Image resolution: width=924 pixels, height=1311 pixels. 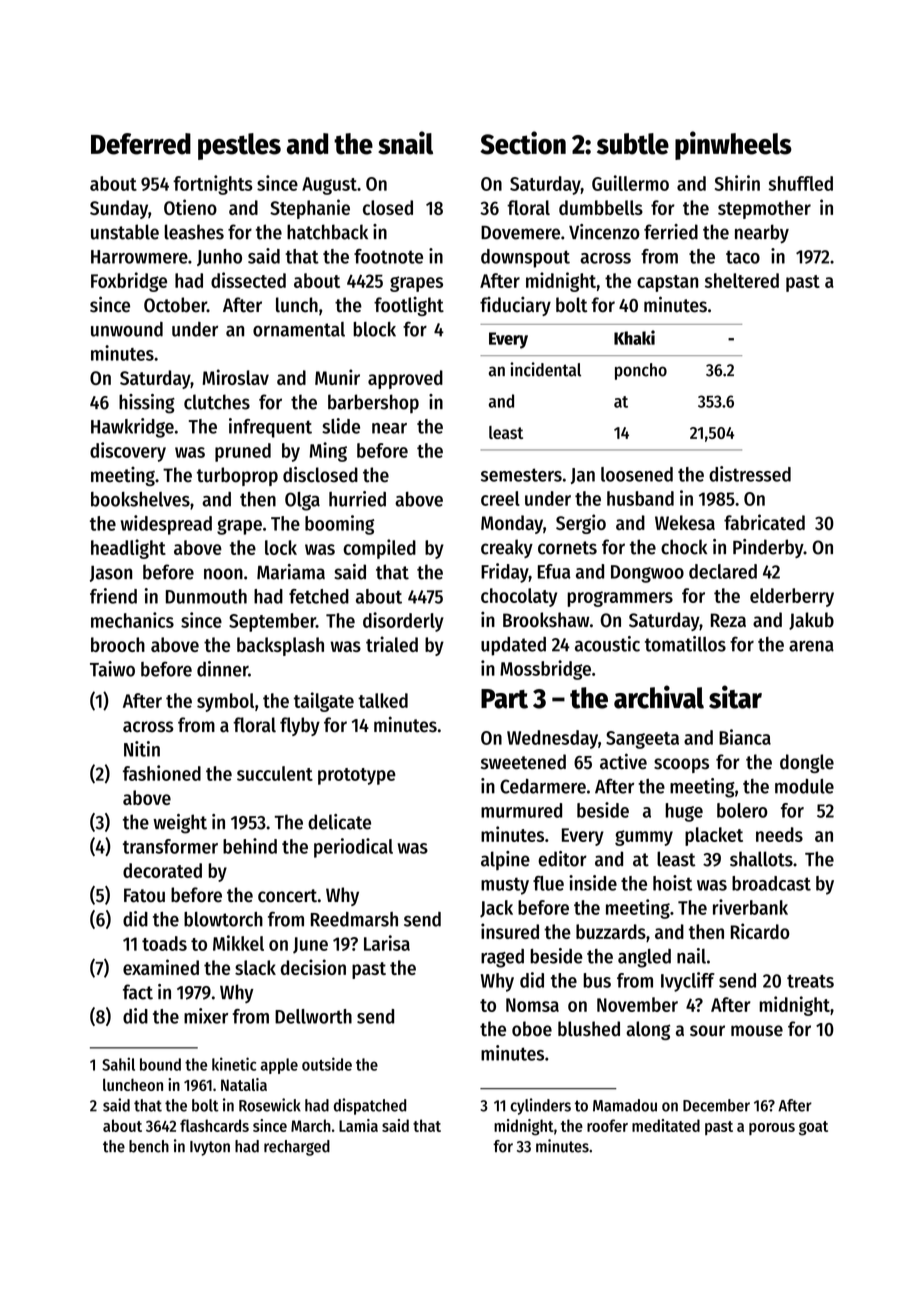 What do you see at coordinates (370, 1106) in the screenshot?
I see `dispatched` at bounding box center [370, 1106].
